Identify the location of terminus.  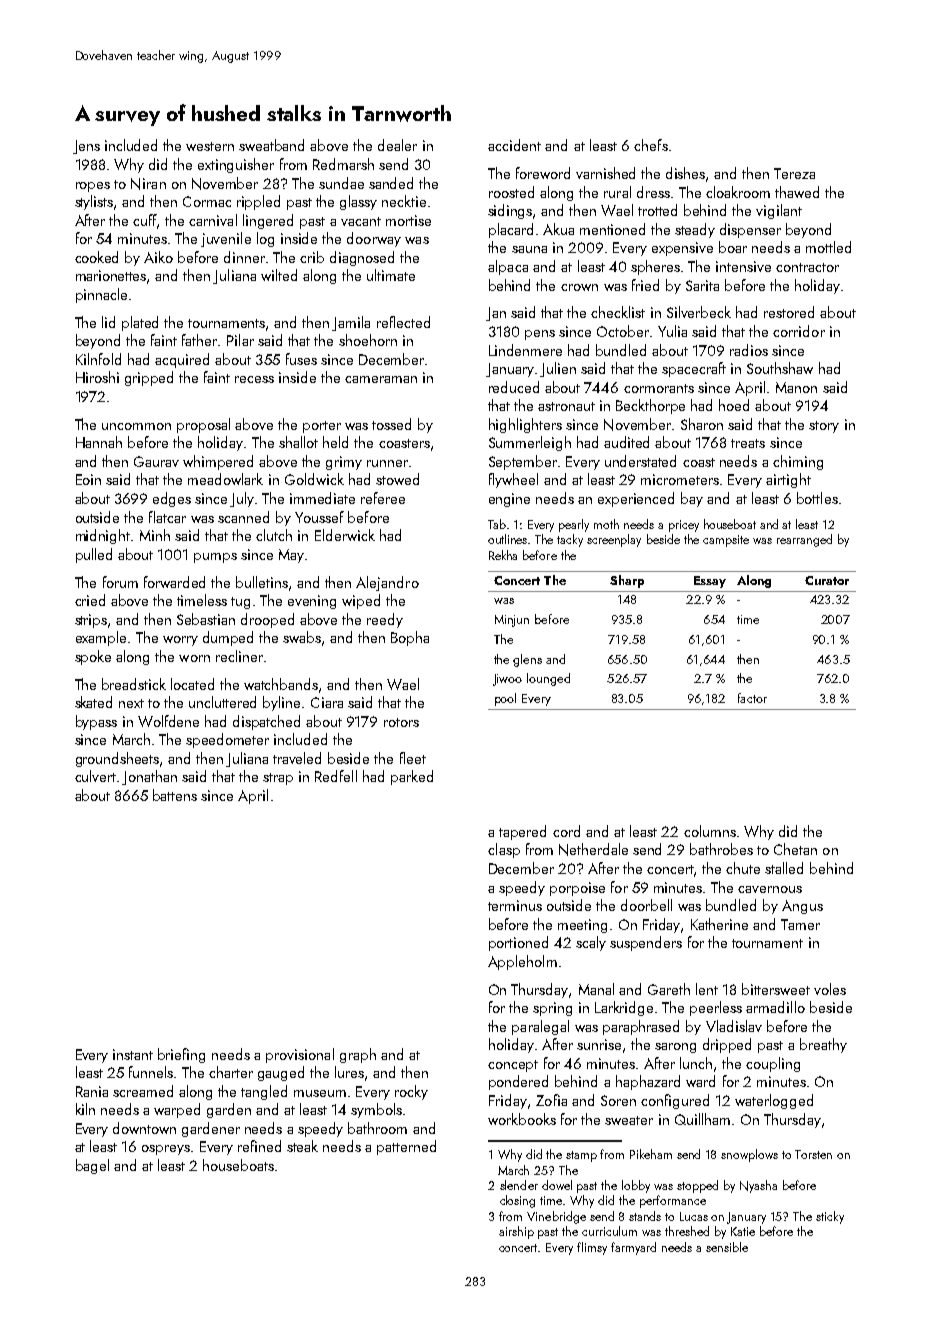
(515, 905).
